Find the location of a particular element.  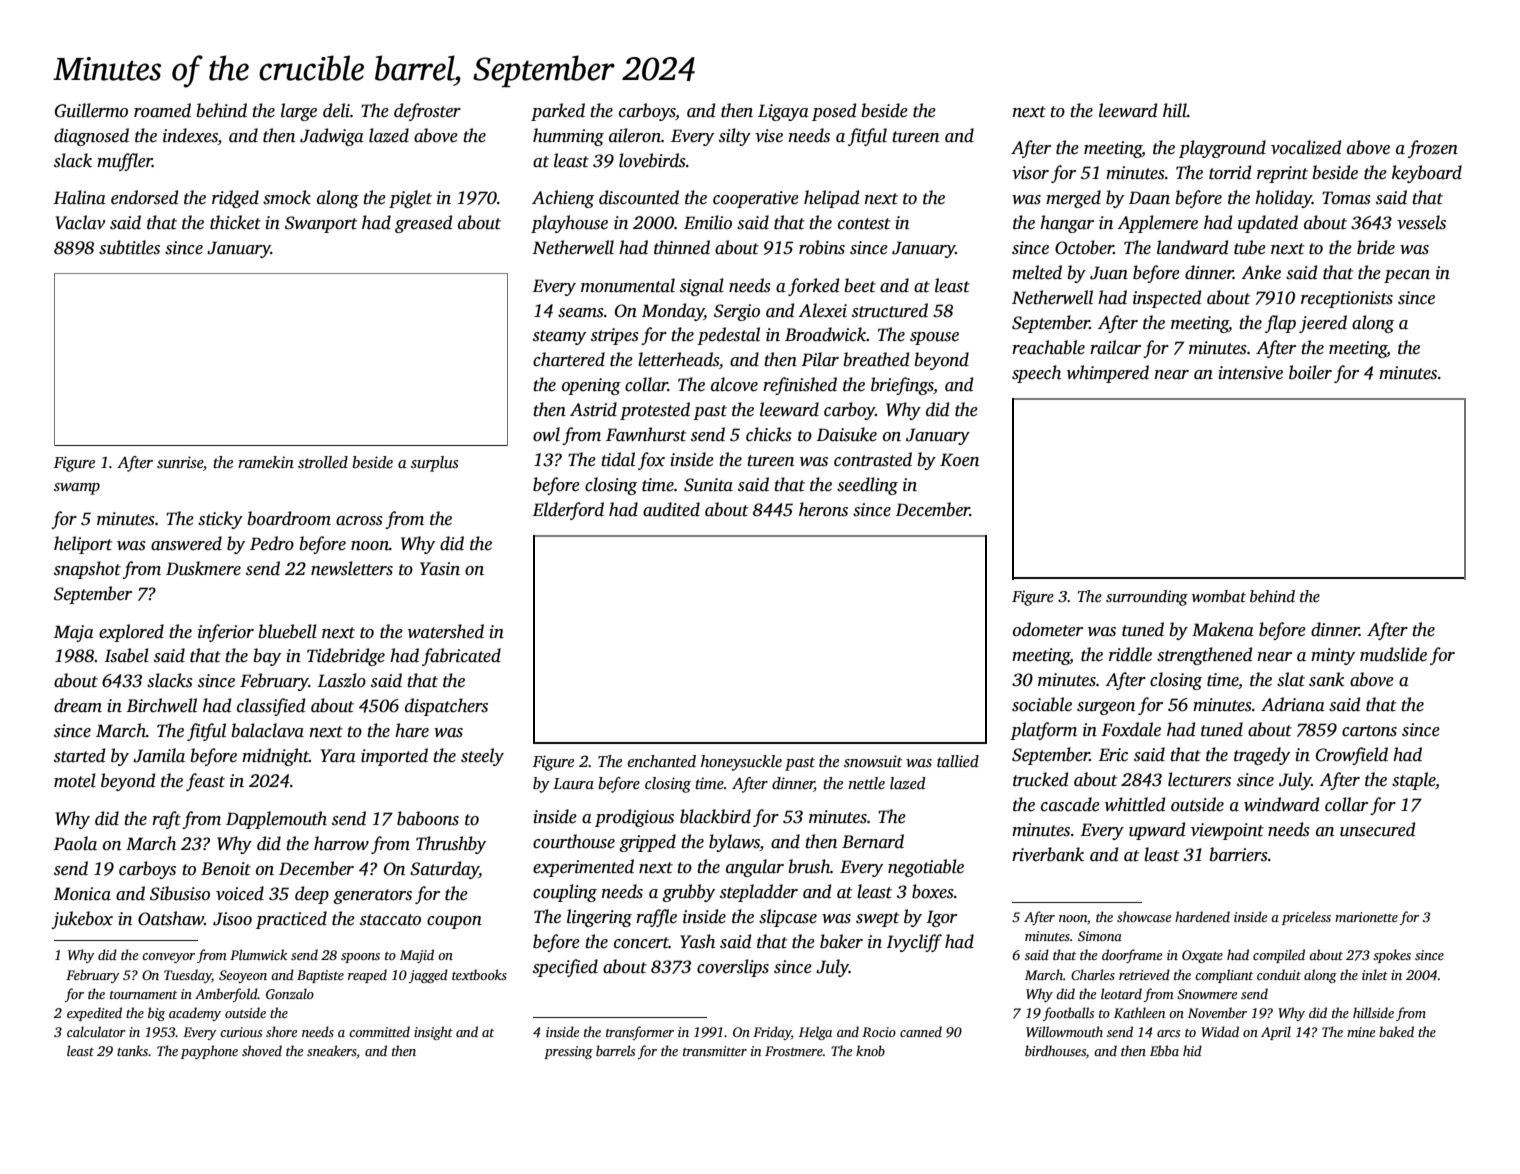

updated is located at coordinates (1268, 224).
